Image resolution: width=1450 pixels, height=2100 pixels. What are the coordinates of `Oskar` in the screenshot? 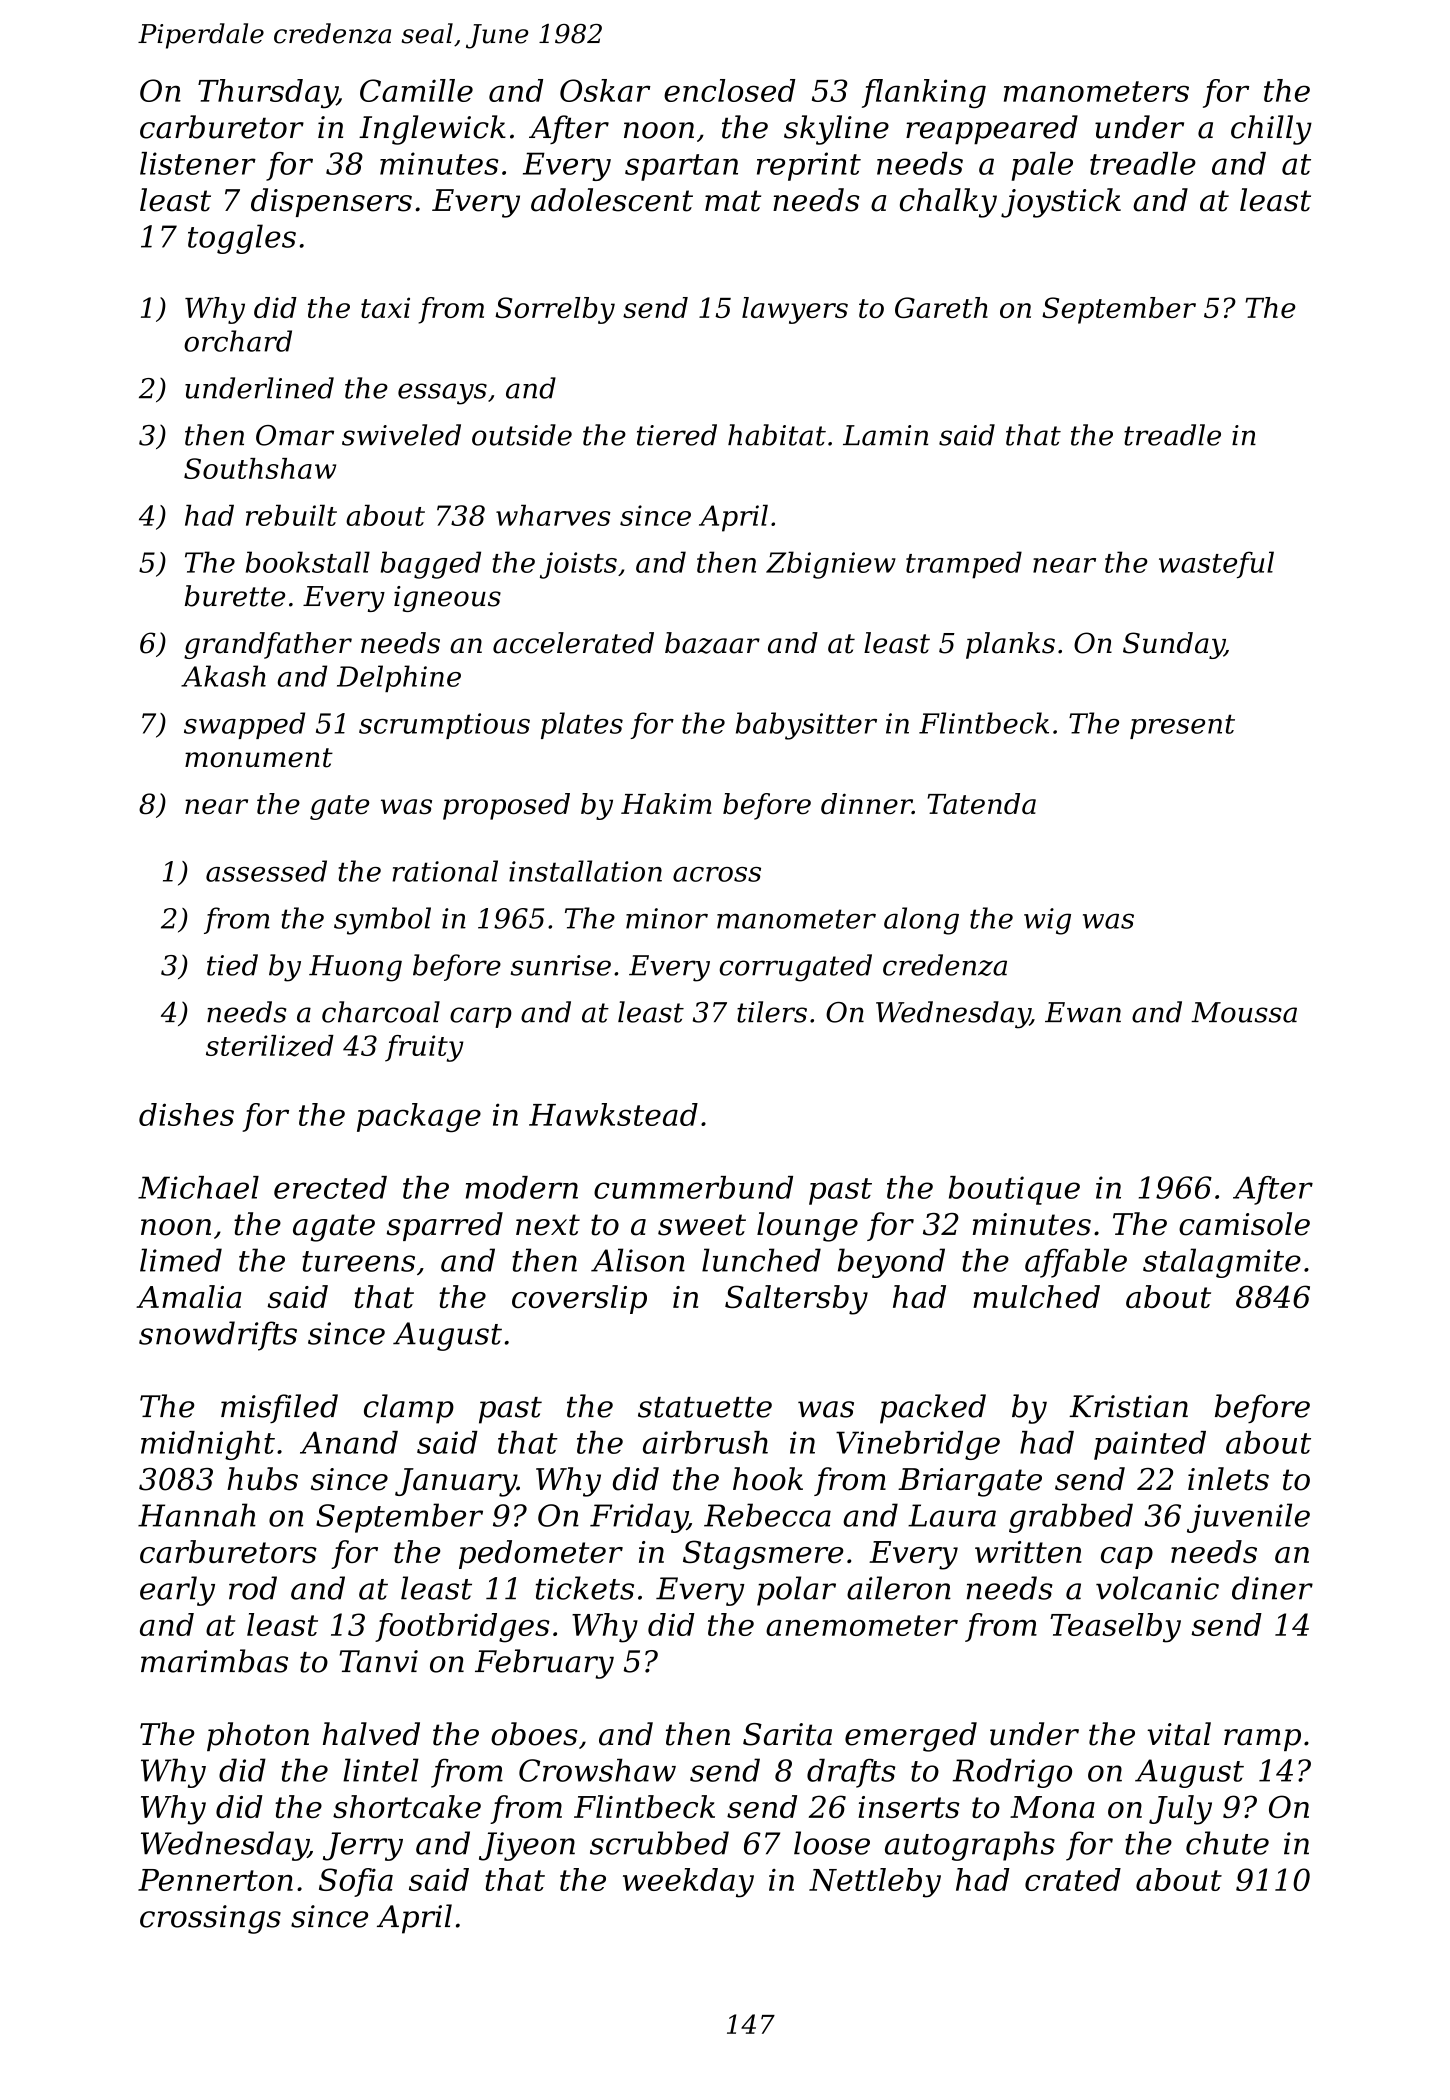 It's located at (605, 90).
